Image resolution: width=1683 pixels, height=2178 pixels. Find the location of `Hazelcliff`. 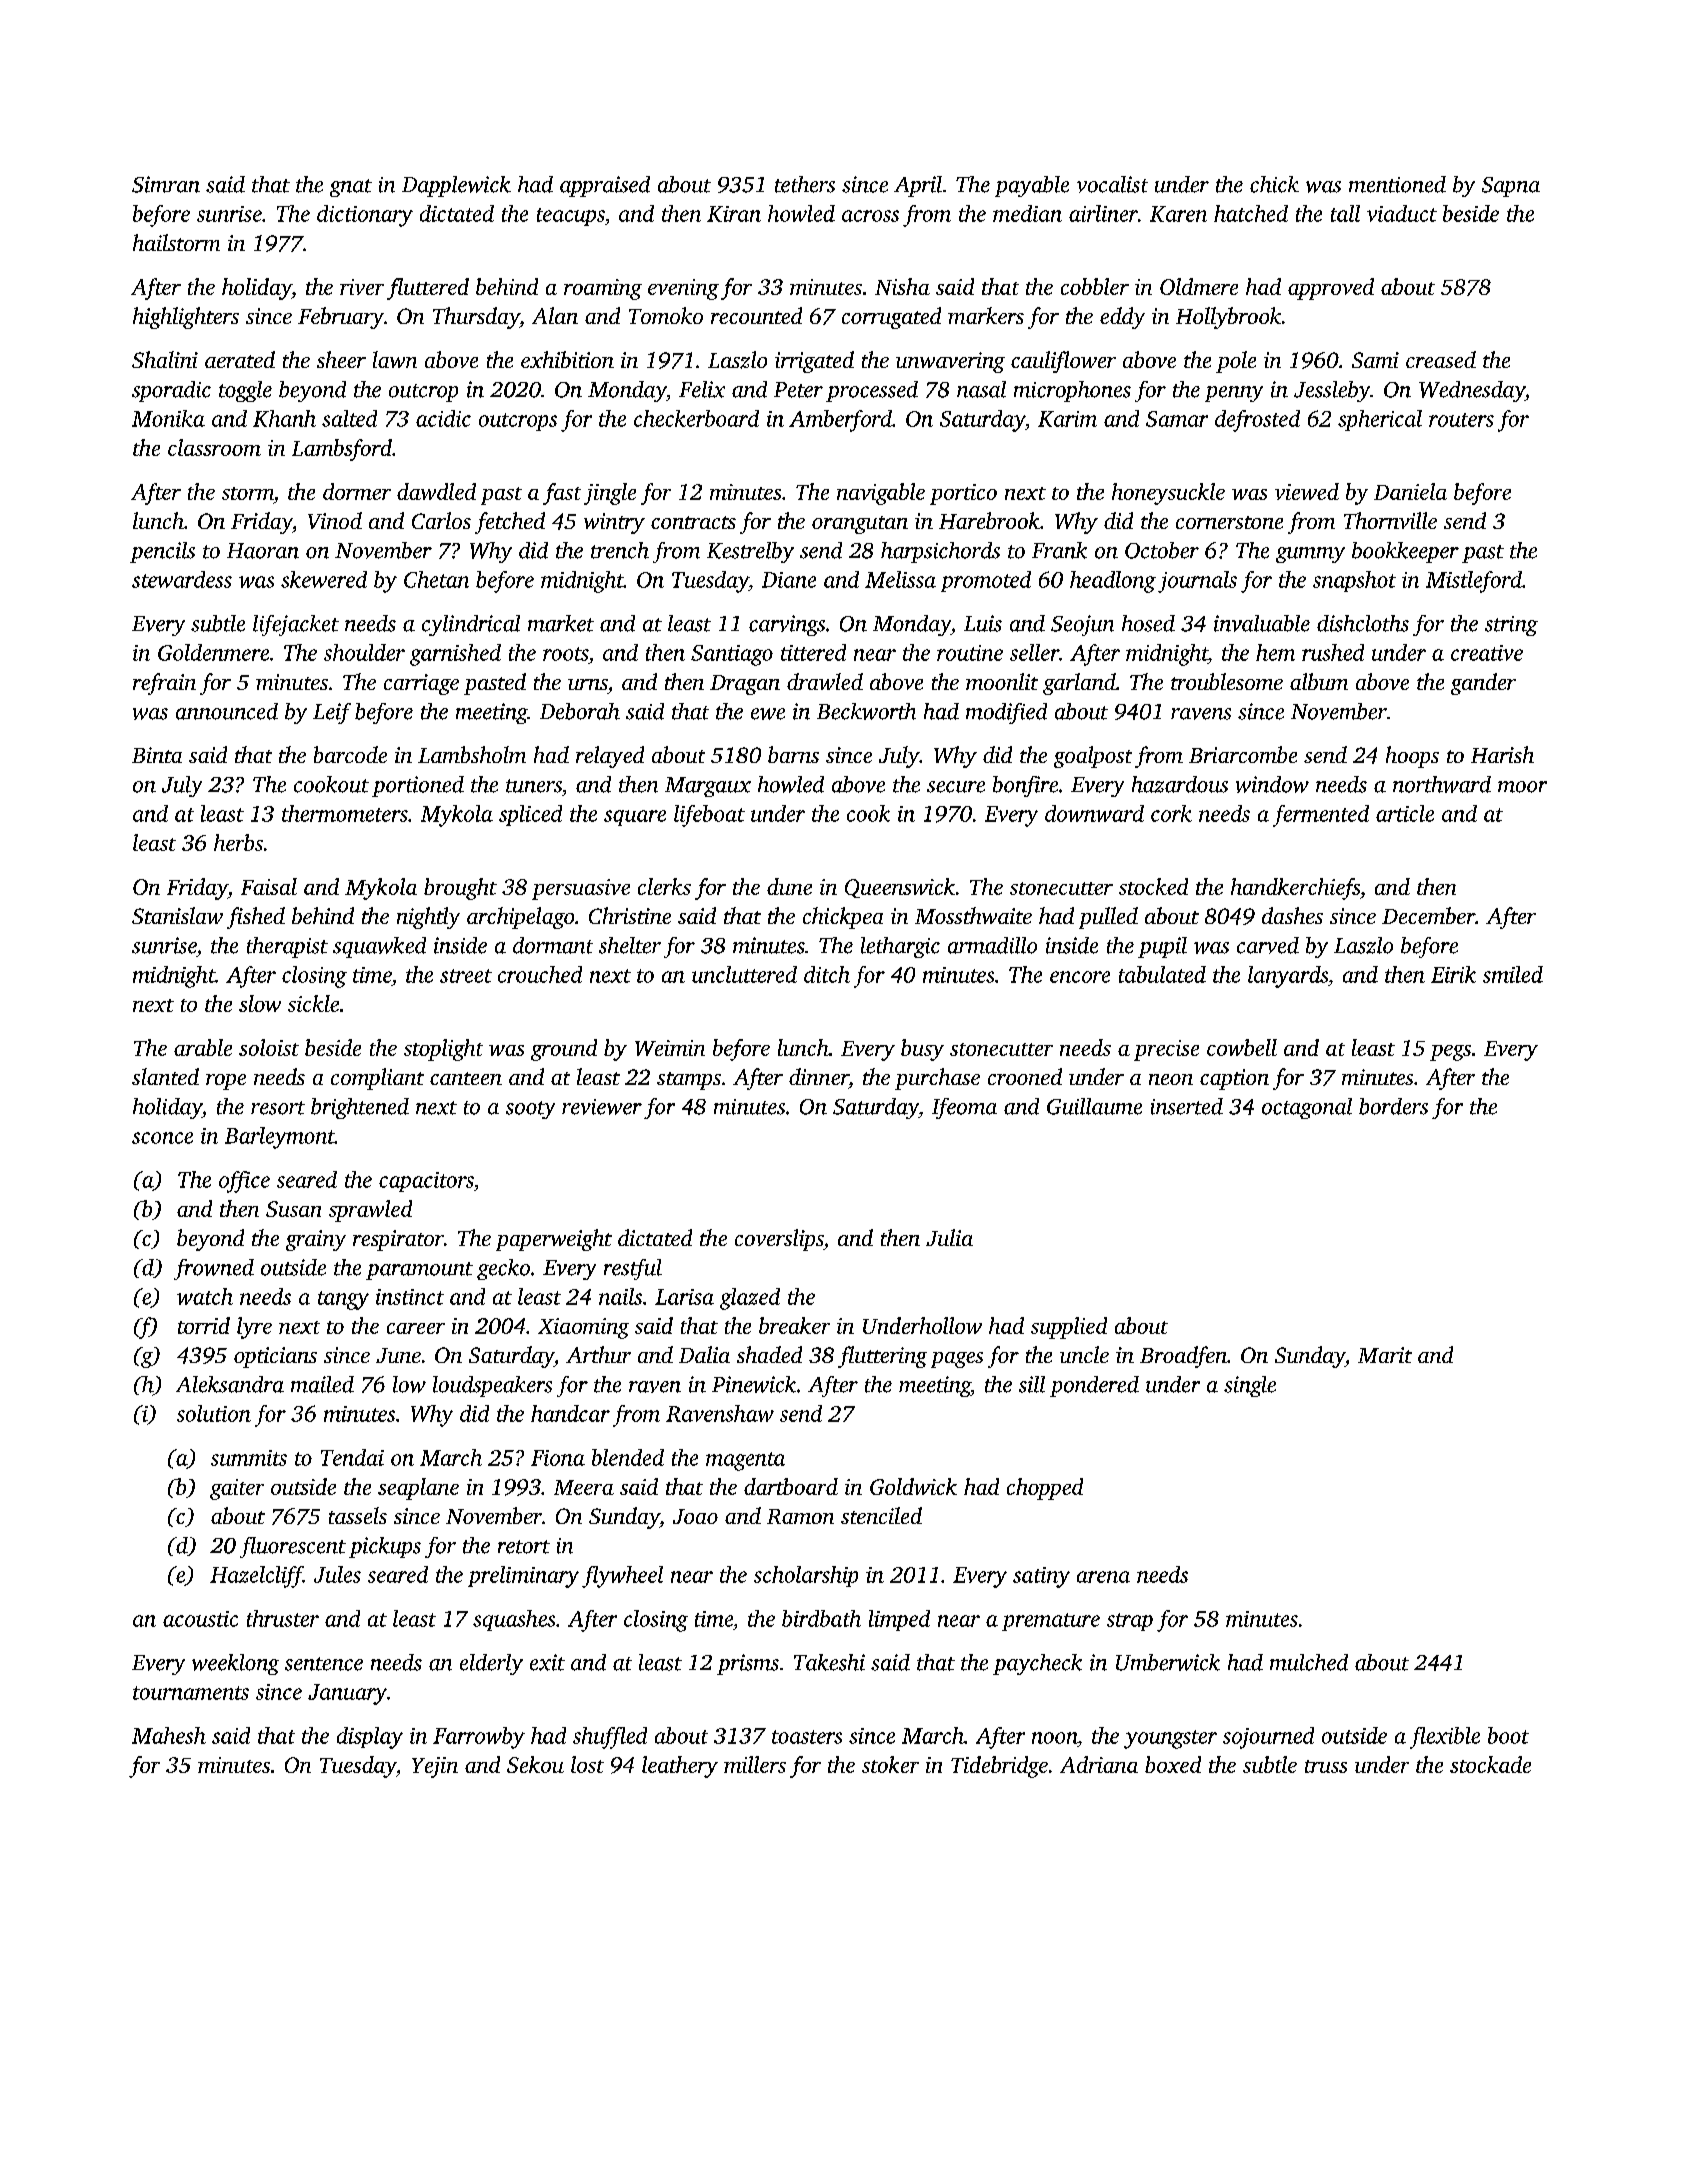

Hazelcliff is located at coordinates (256, 1577).
